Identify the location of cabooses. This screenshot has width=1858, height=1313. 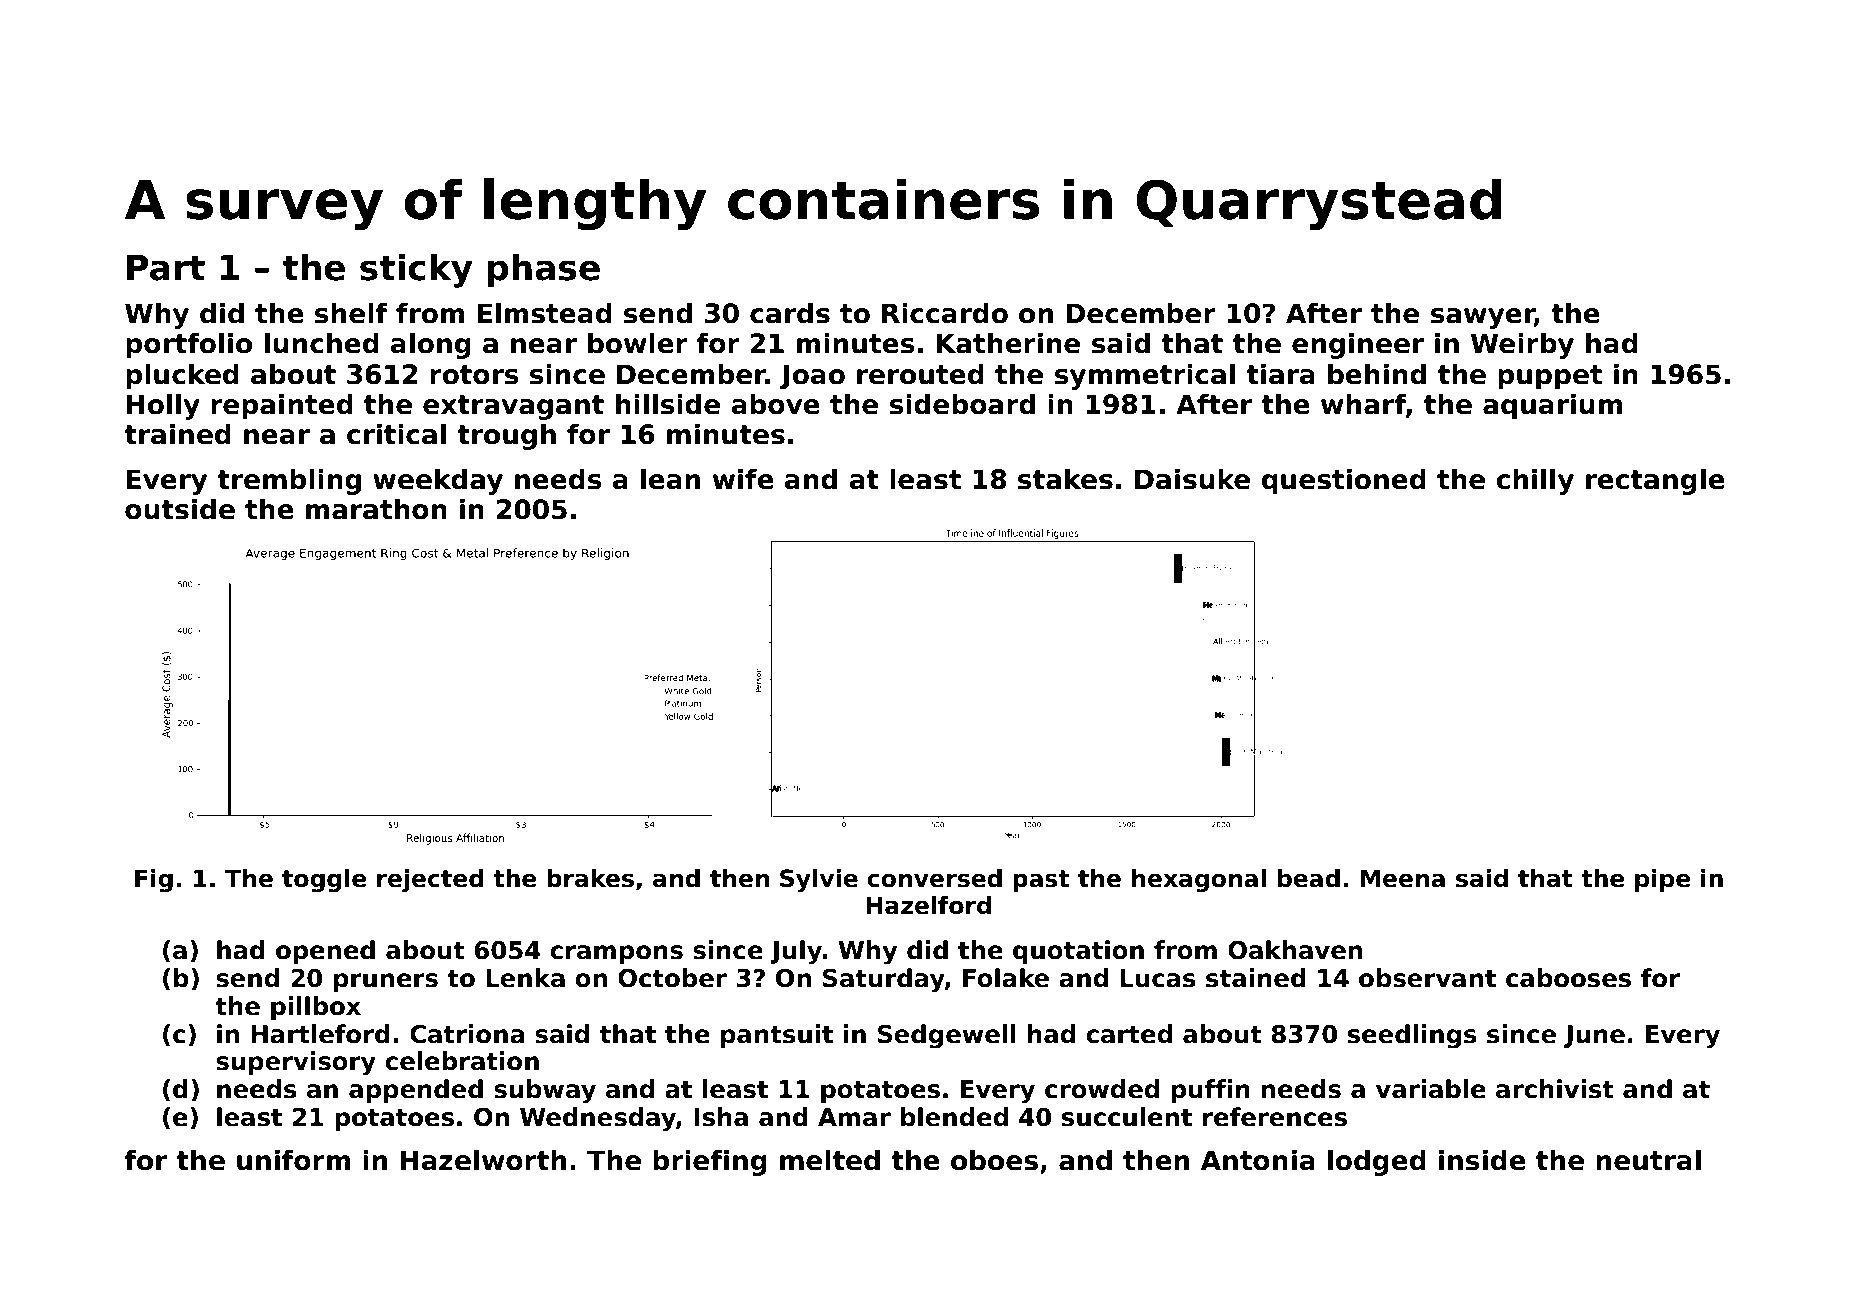
(1568, 978).
